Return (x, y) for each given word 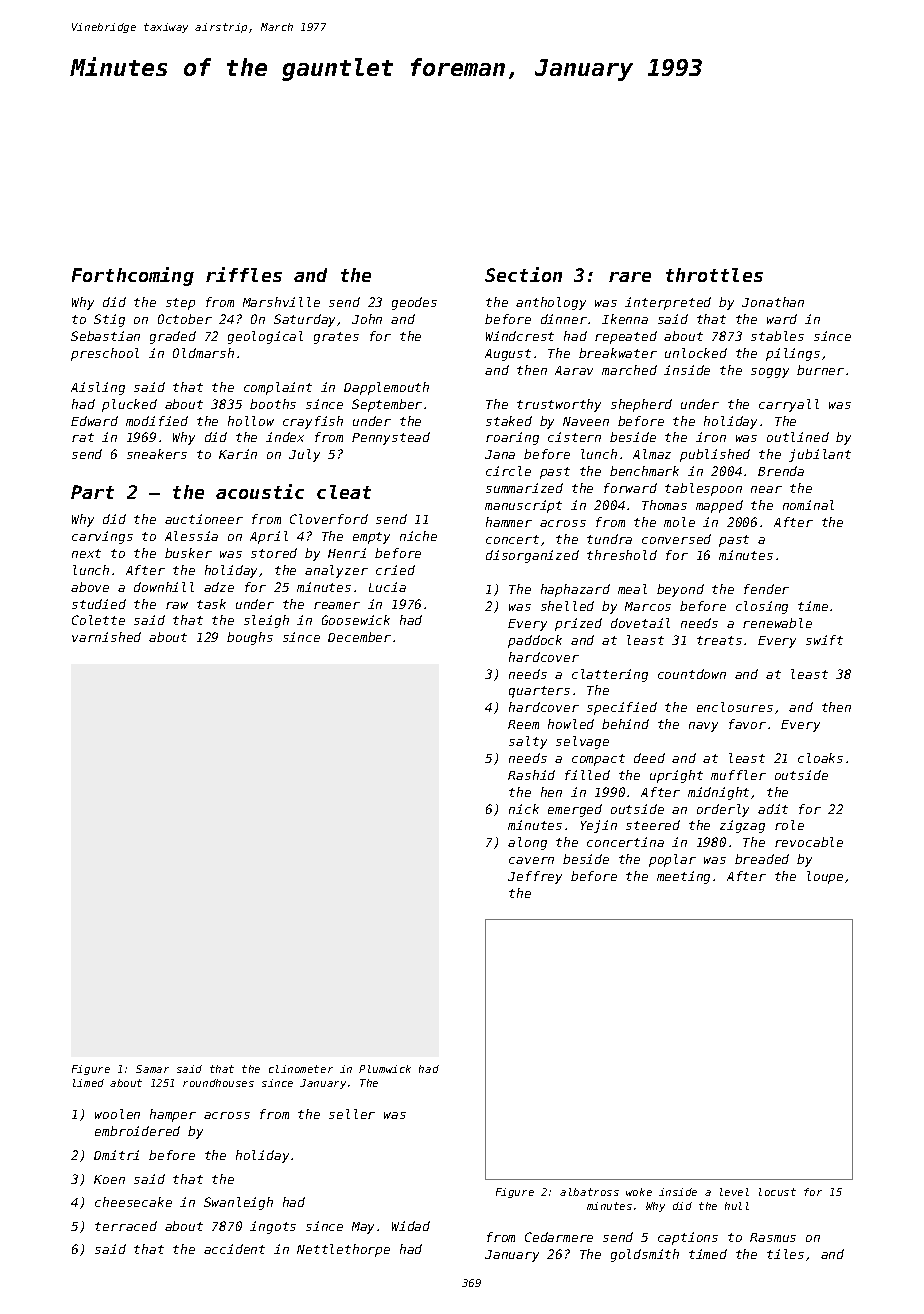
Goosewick (356, 620)
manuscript (523, 506)
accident (234, 1249)
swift (824, 640)
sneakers (157, 454)
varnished (106, 637)
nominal (808, 505)
